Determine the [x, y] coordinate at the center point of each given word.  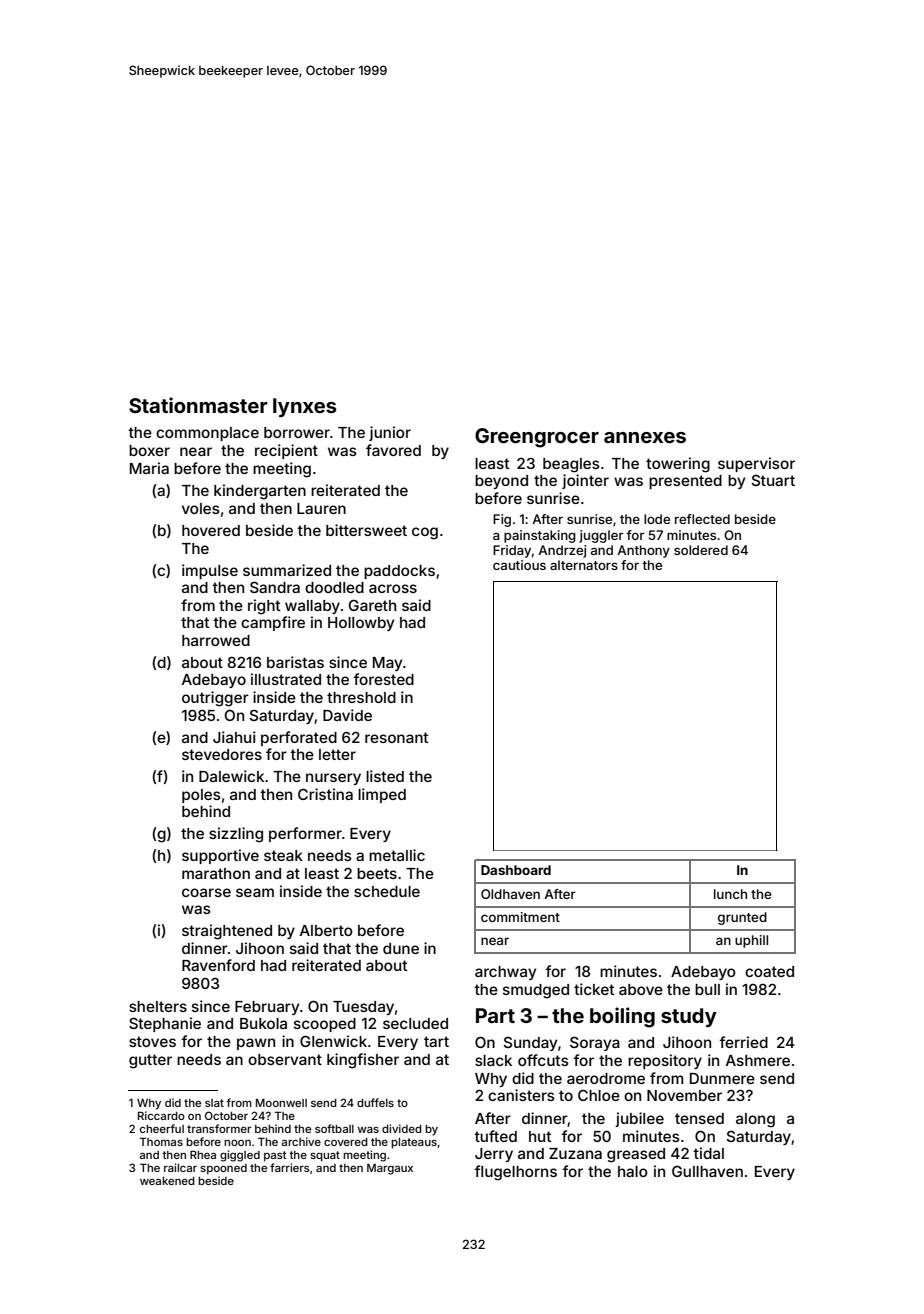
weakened [167, 1181]
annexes [645, 437]
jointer [585, 481]
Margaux [390, 1169]
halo [633, 1171]
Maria [149, 468]
